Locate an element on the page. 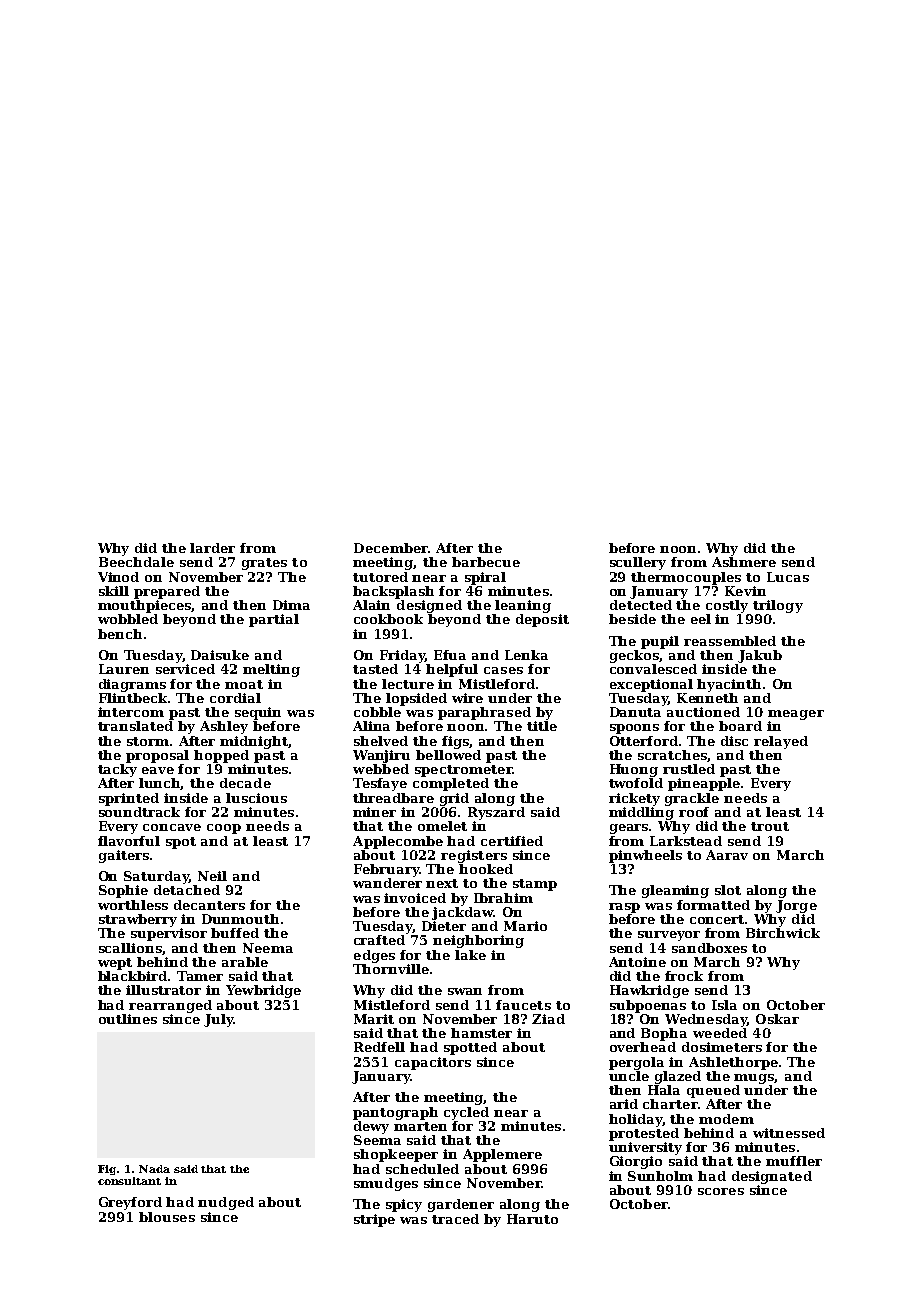  Hawkridge is located at coordinates (649, 991).
